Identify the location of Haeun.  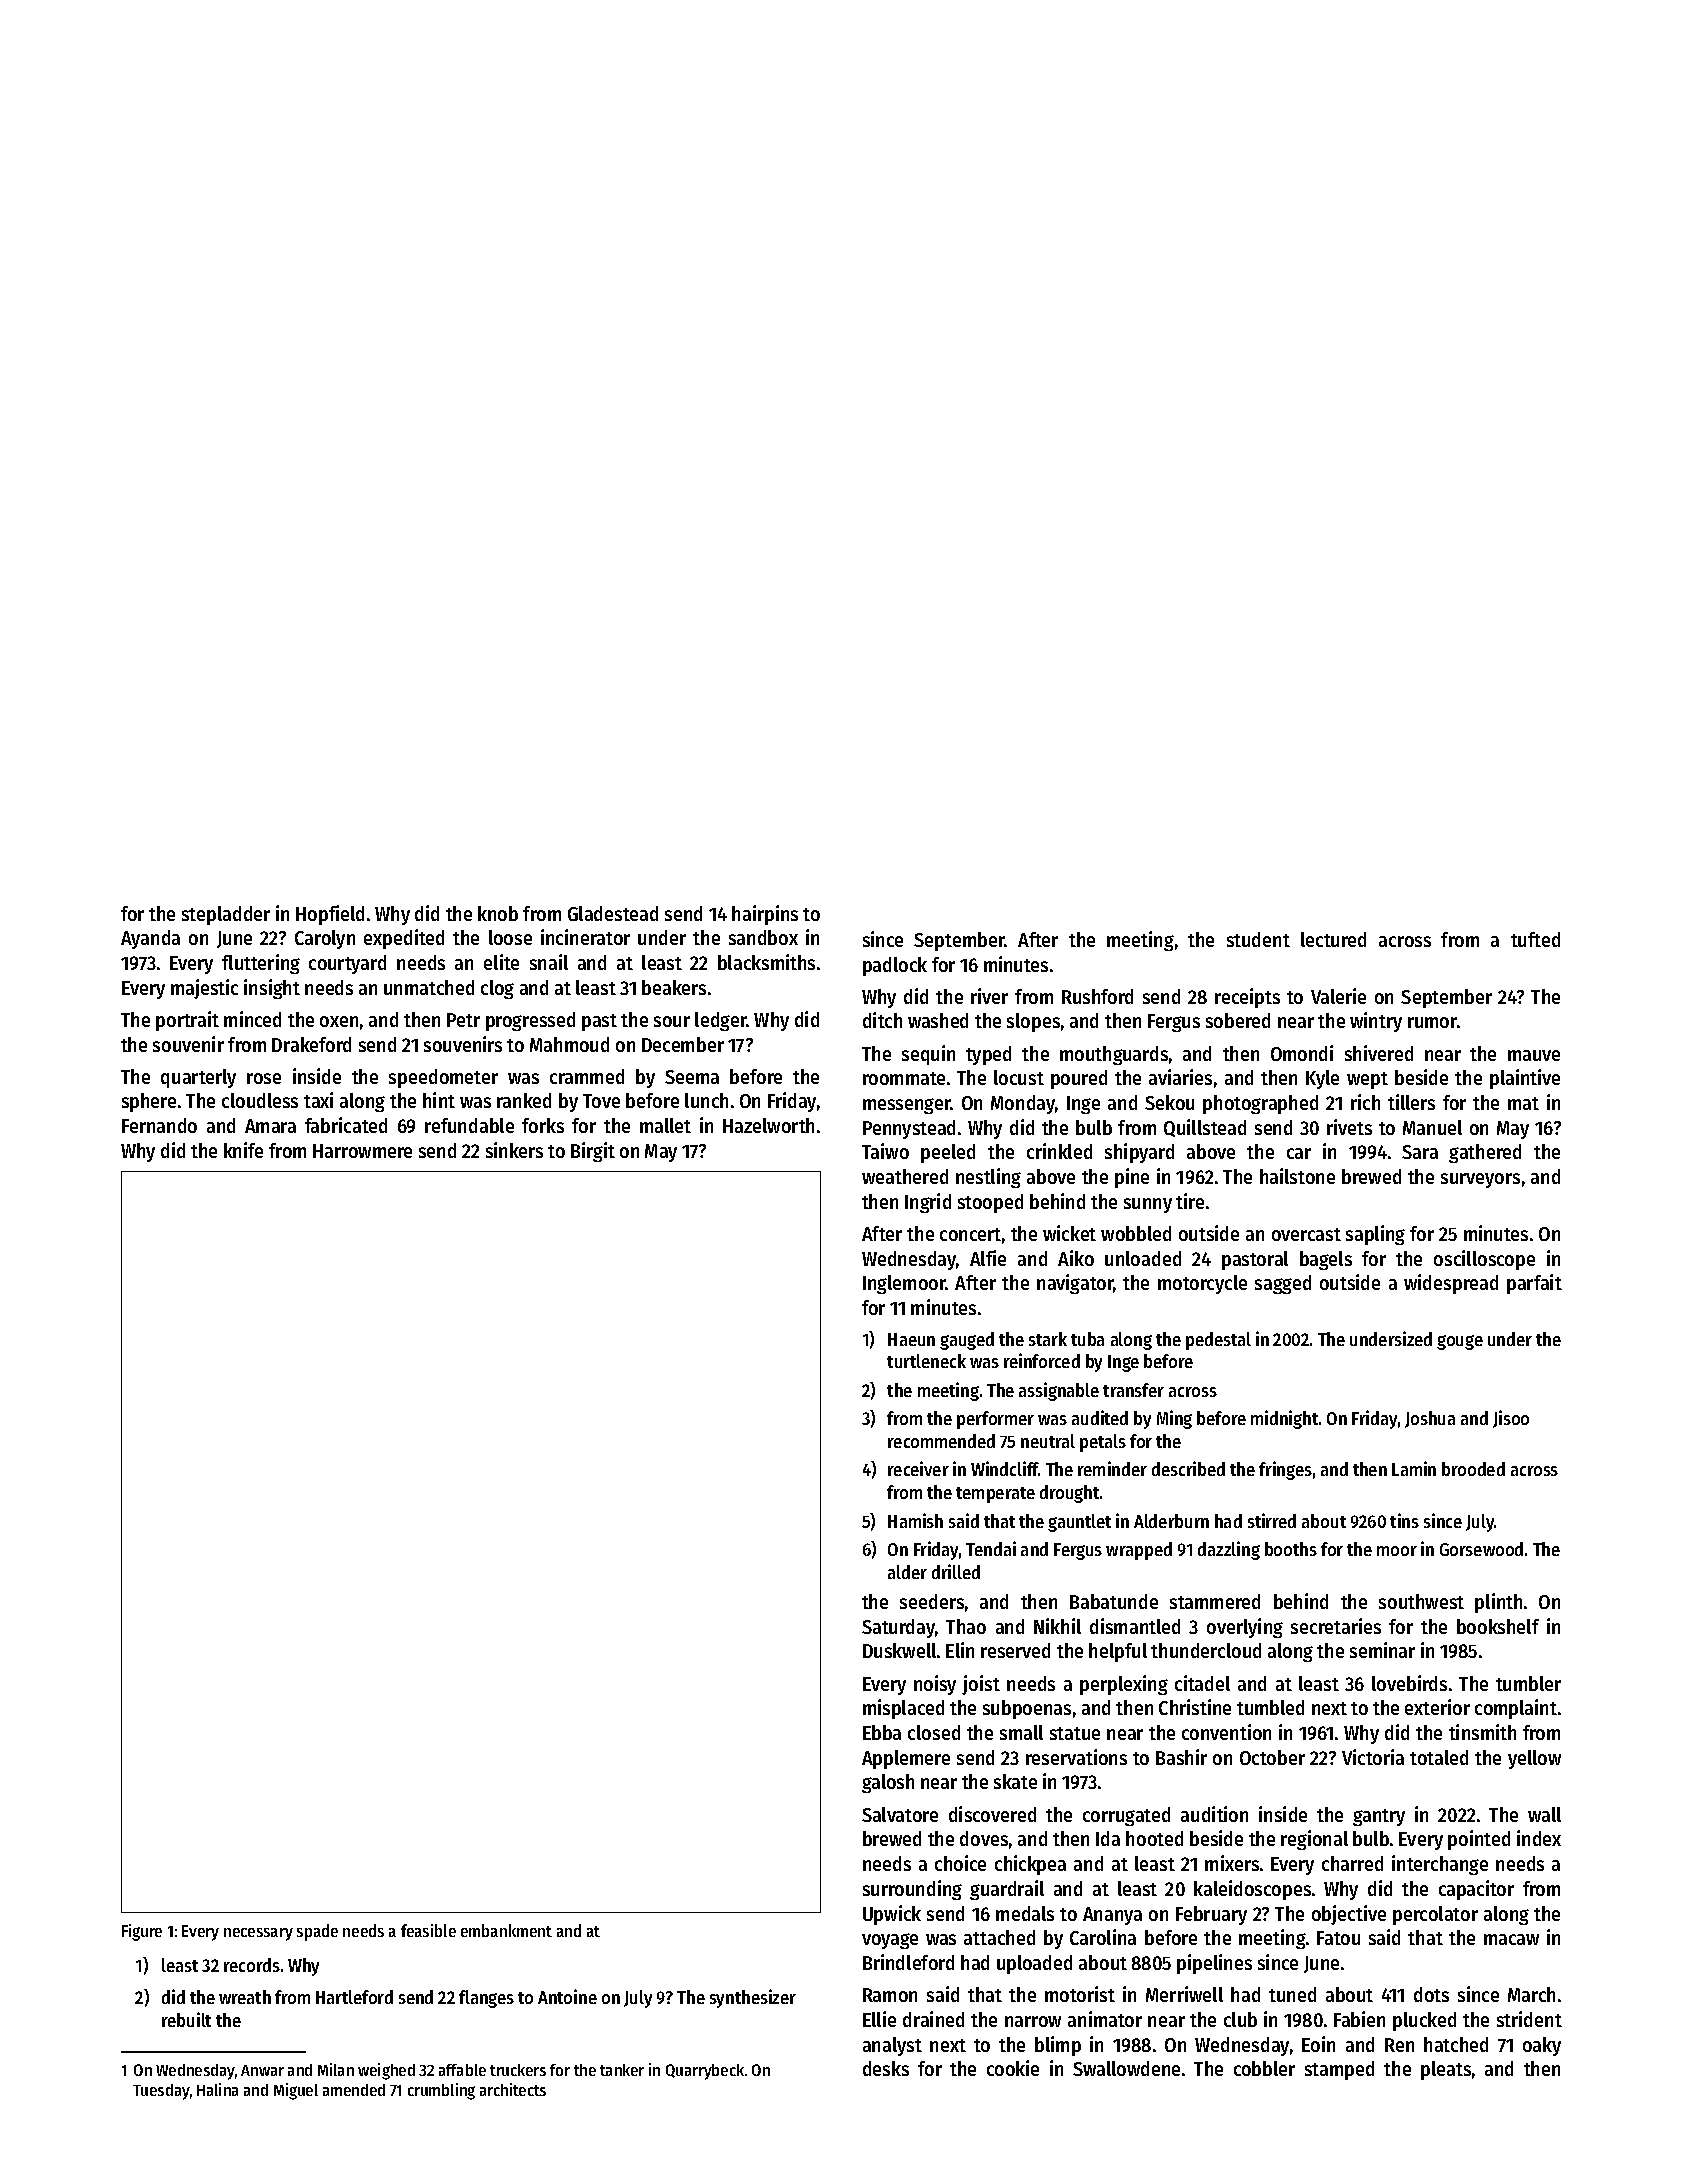
(911, 1339).
